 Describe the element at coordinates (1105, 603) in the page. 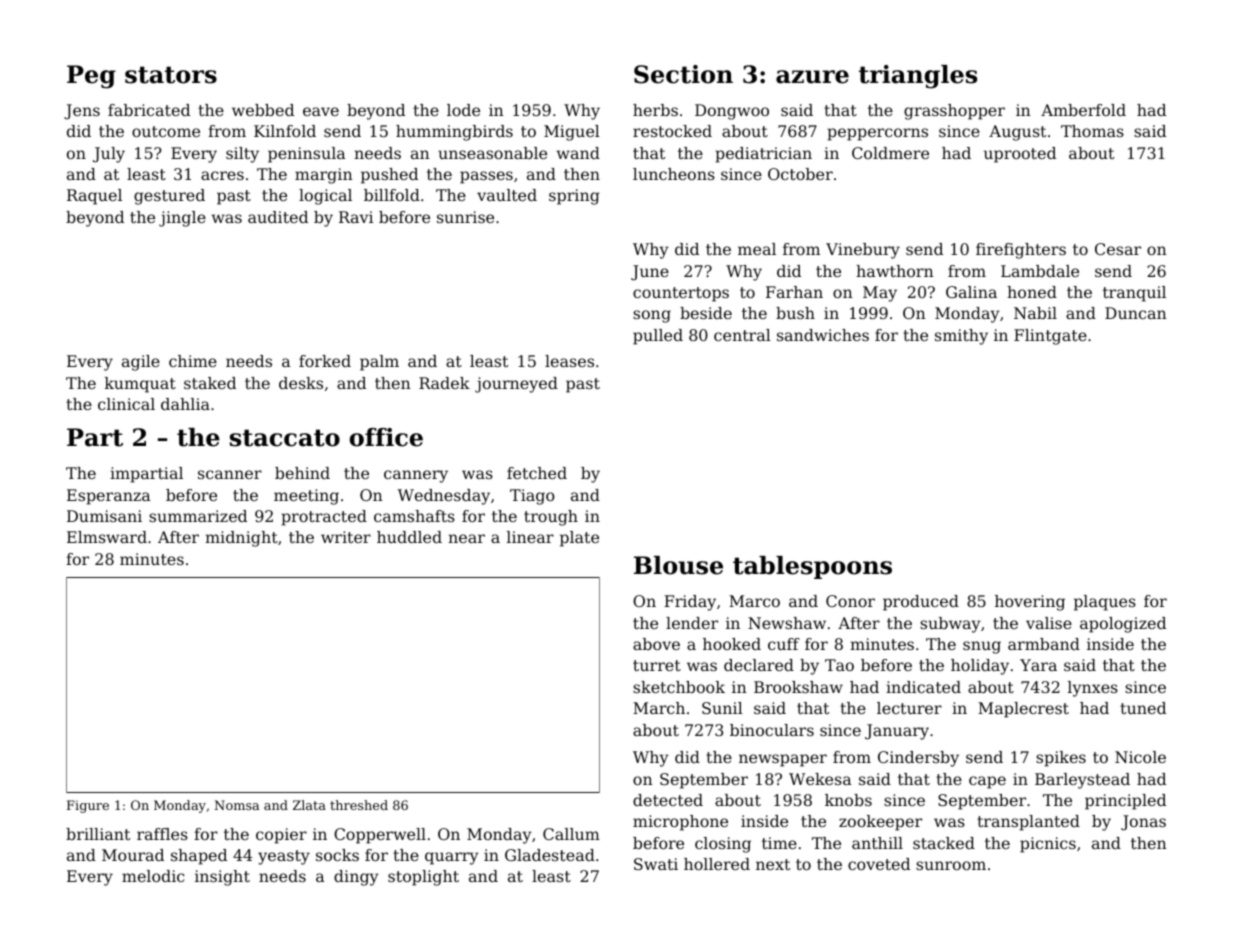

I see `plaques` at that location.
